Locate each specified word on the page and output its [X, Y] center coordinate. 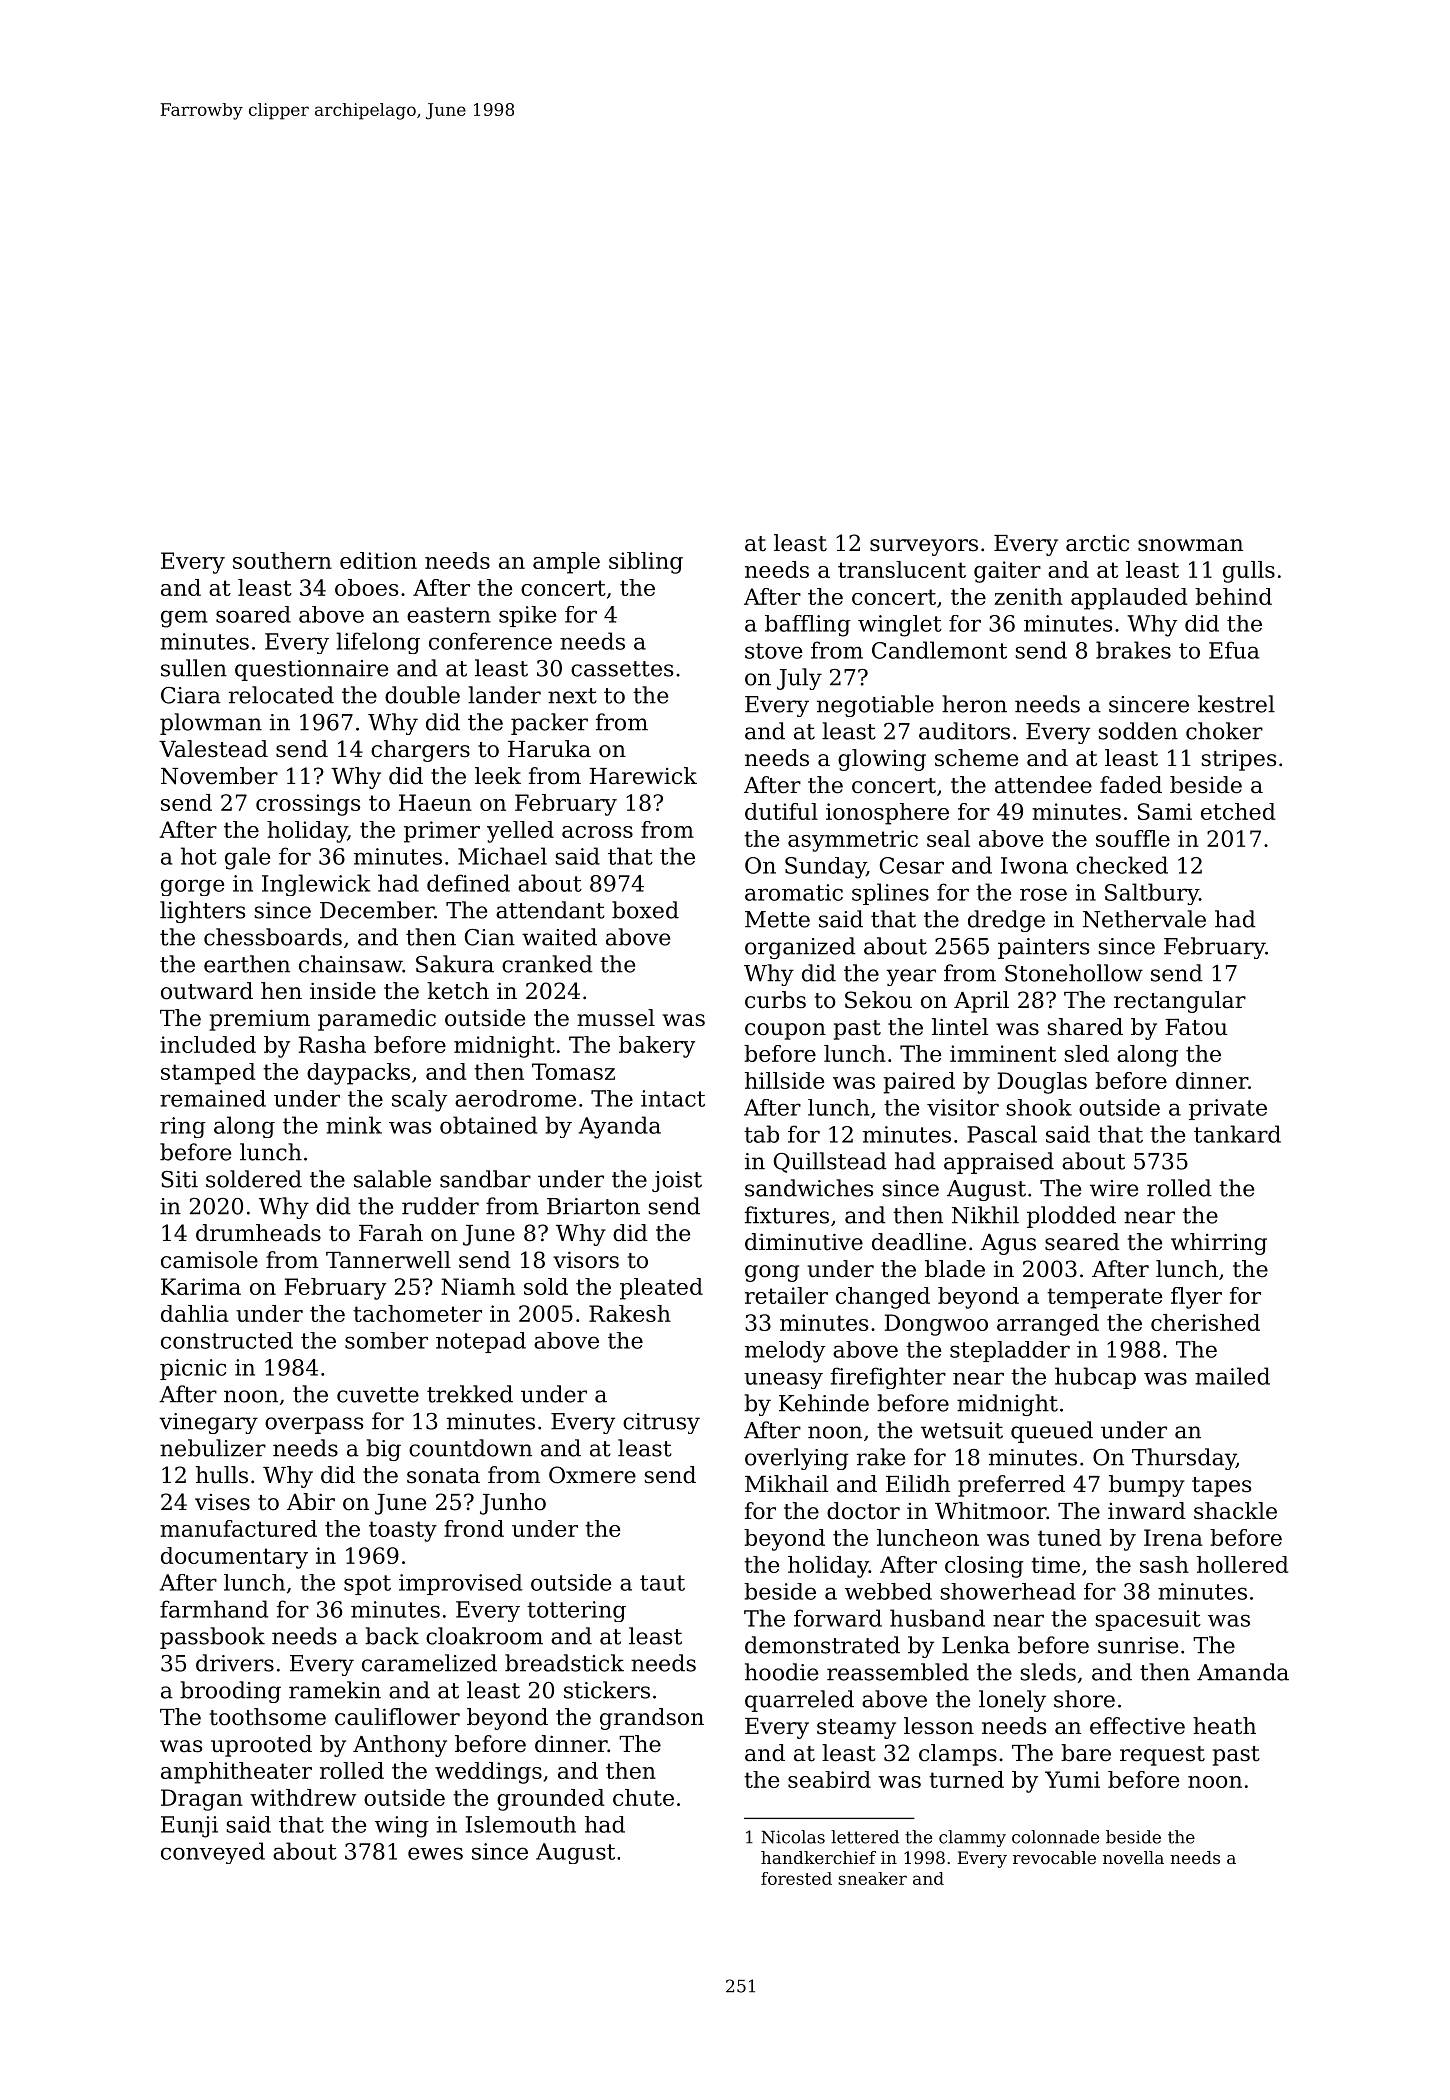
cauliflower [397, 1717]
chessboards [273, 937]
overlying [797, 1459]
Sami [1165, 811]
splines [890, 894]
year [911, 977]
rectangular [1180, 1002]
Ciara [191, 695]
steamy [856, 1729]
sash [1164, 1564]
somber [386, 1340]
